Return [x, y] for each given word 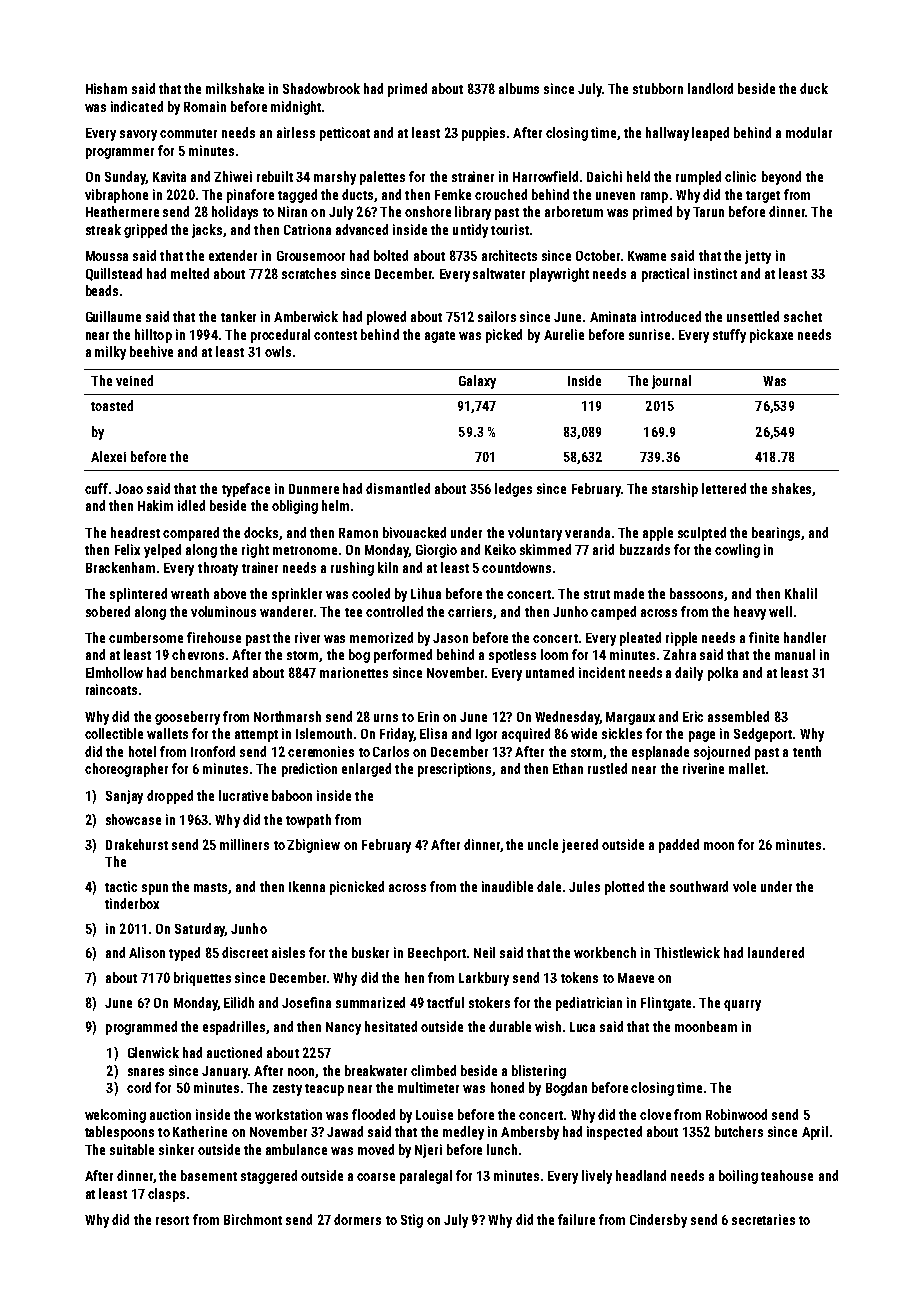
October [598, 255]
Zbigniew [313, 846]
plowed [386, 318]
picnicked [357, 888]
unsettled [753, 316]
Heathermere [122, 211]
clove [655, 1114]
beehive [151, 351]
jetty [758, 257]
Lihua [426, 593]
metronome [305, 550]
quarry [742, 1005]
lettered [724, 488]
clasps [166, 1195]
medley [463, 1133]
